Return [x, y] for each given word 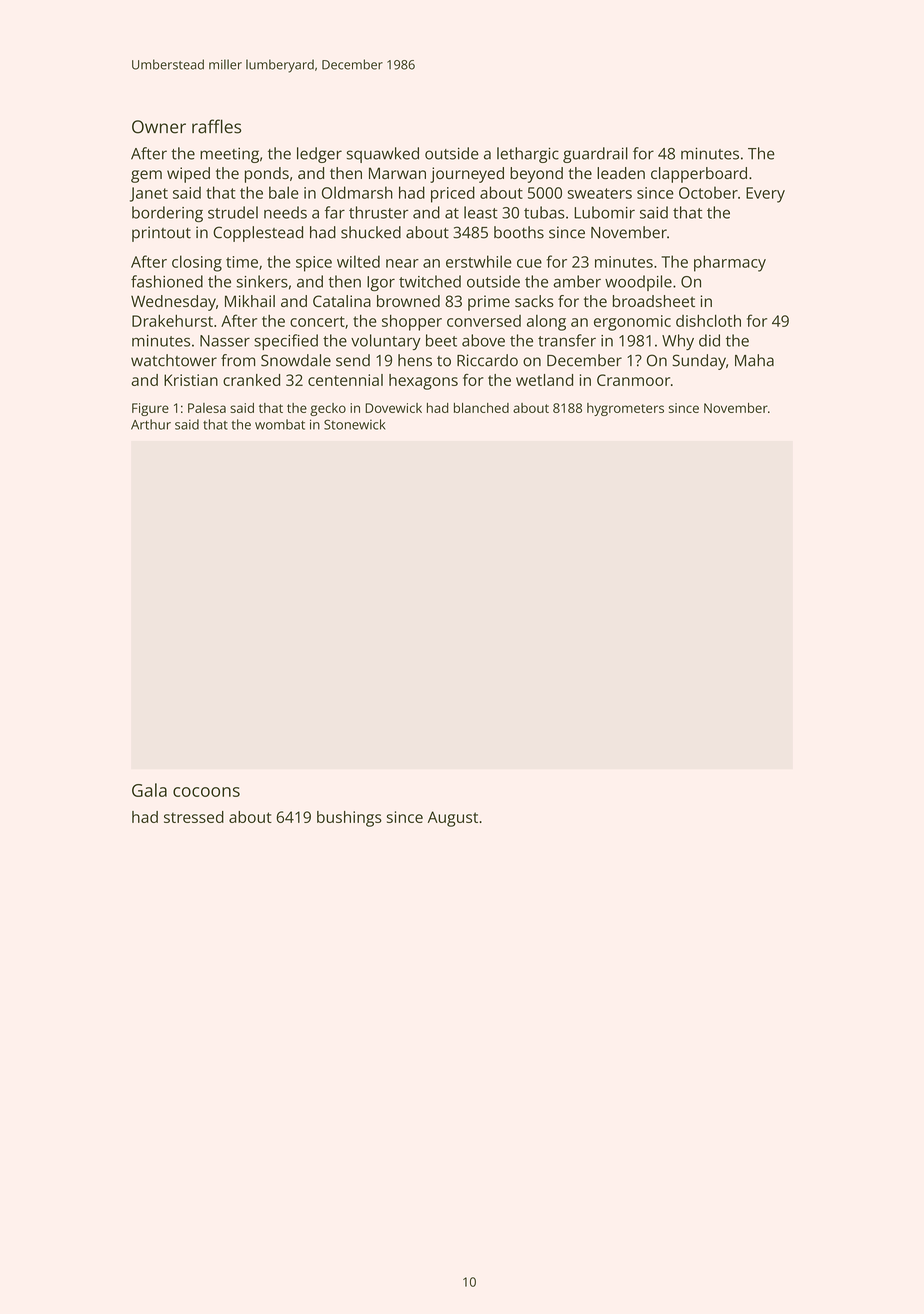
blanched [481, 408]
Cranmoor [633, 380]
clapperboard [699, 175]
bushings [349, 819]
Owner [159, 127]
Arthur [151, 424]
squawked [383, 155]
